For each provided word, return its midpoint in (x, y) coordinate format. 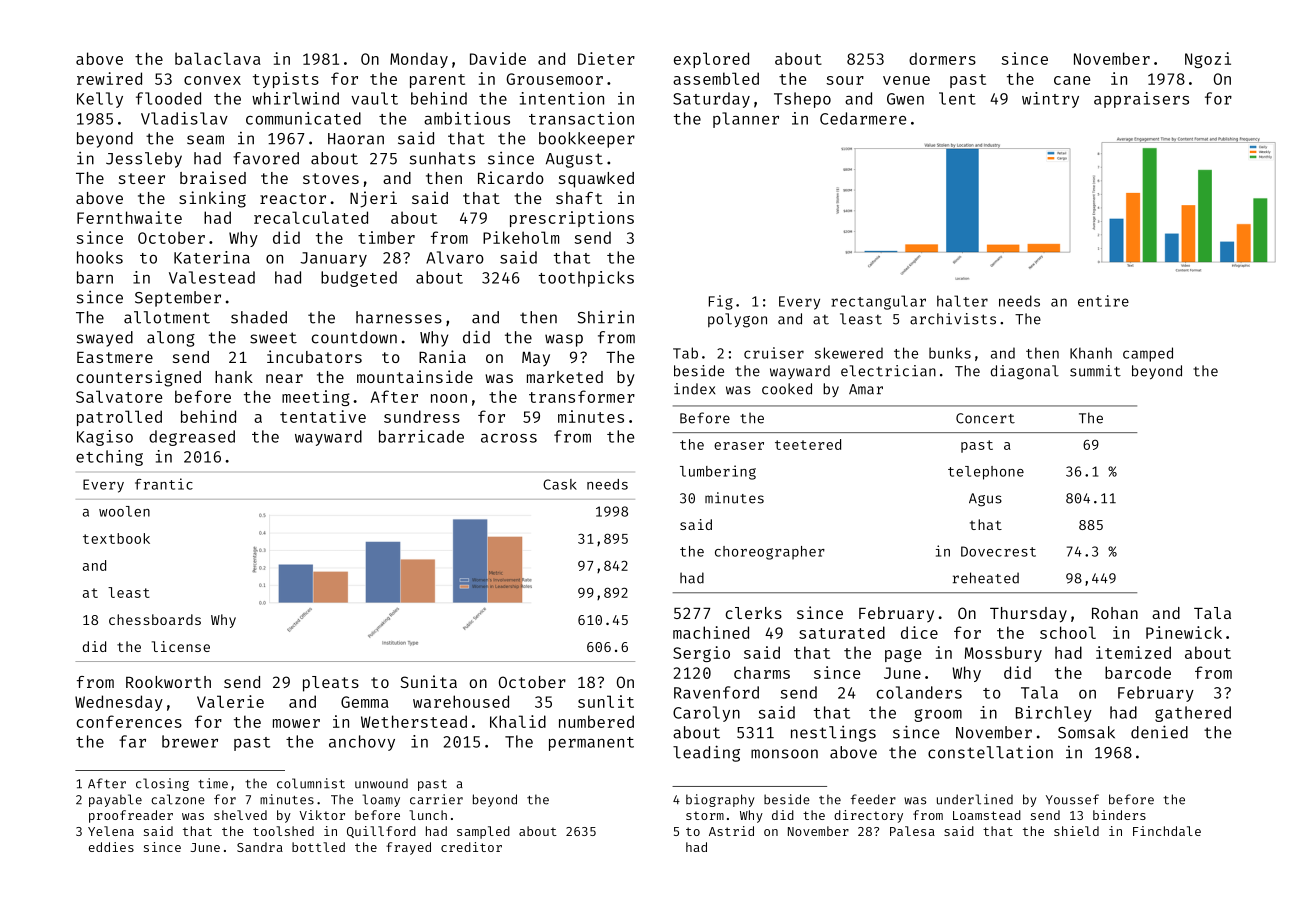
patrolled (119, 418)
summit (1095, 371)
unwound (381, 783)
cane (1072, 80)
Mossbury (1003, 654)
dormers (942, 58)
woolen (124, 511)
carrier (436, 799)
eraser (739, 446)
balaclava (218, 58)
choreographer (770, 553)
